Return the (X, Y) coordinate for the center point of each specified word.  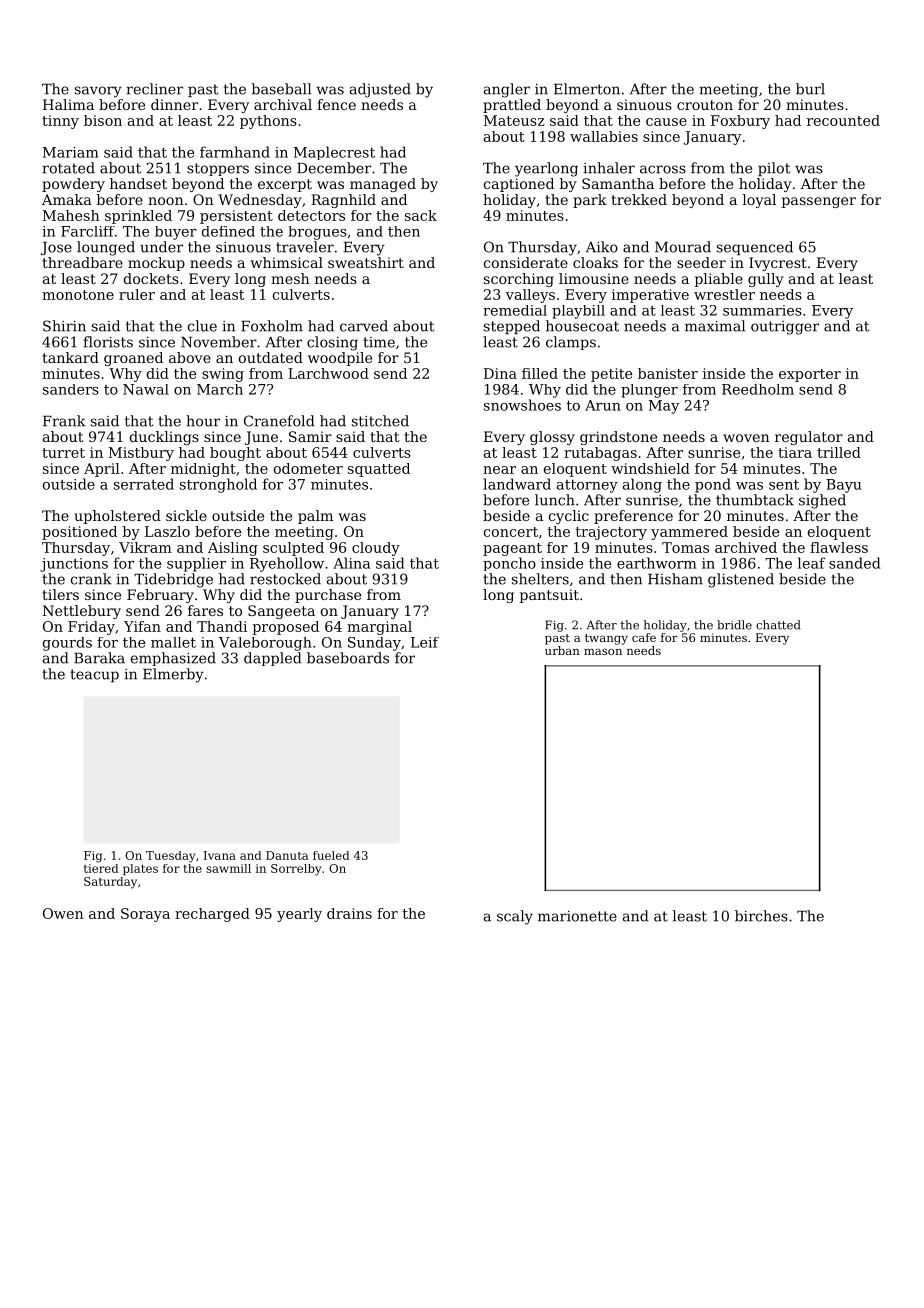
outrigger (785, 328)
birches (761, 916)
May (664, 407)
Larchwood (328, 373)
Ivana (220, 855)
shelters (540, 579)
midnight (203, 470)
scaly (515, 917)
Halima (68, 104)
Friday (91, 628)
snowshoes (522, 405)
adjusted (380, 90)
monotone (78, 295)
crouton (705, 105)
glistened (741, 580)
